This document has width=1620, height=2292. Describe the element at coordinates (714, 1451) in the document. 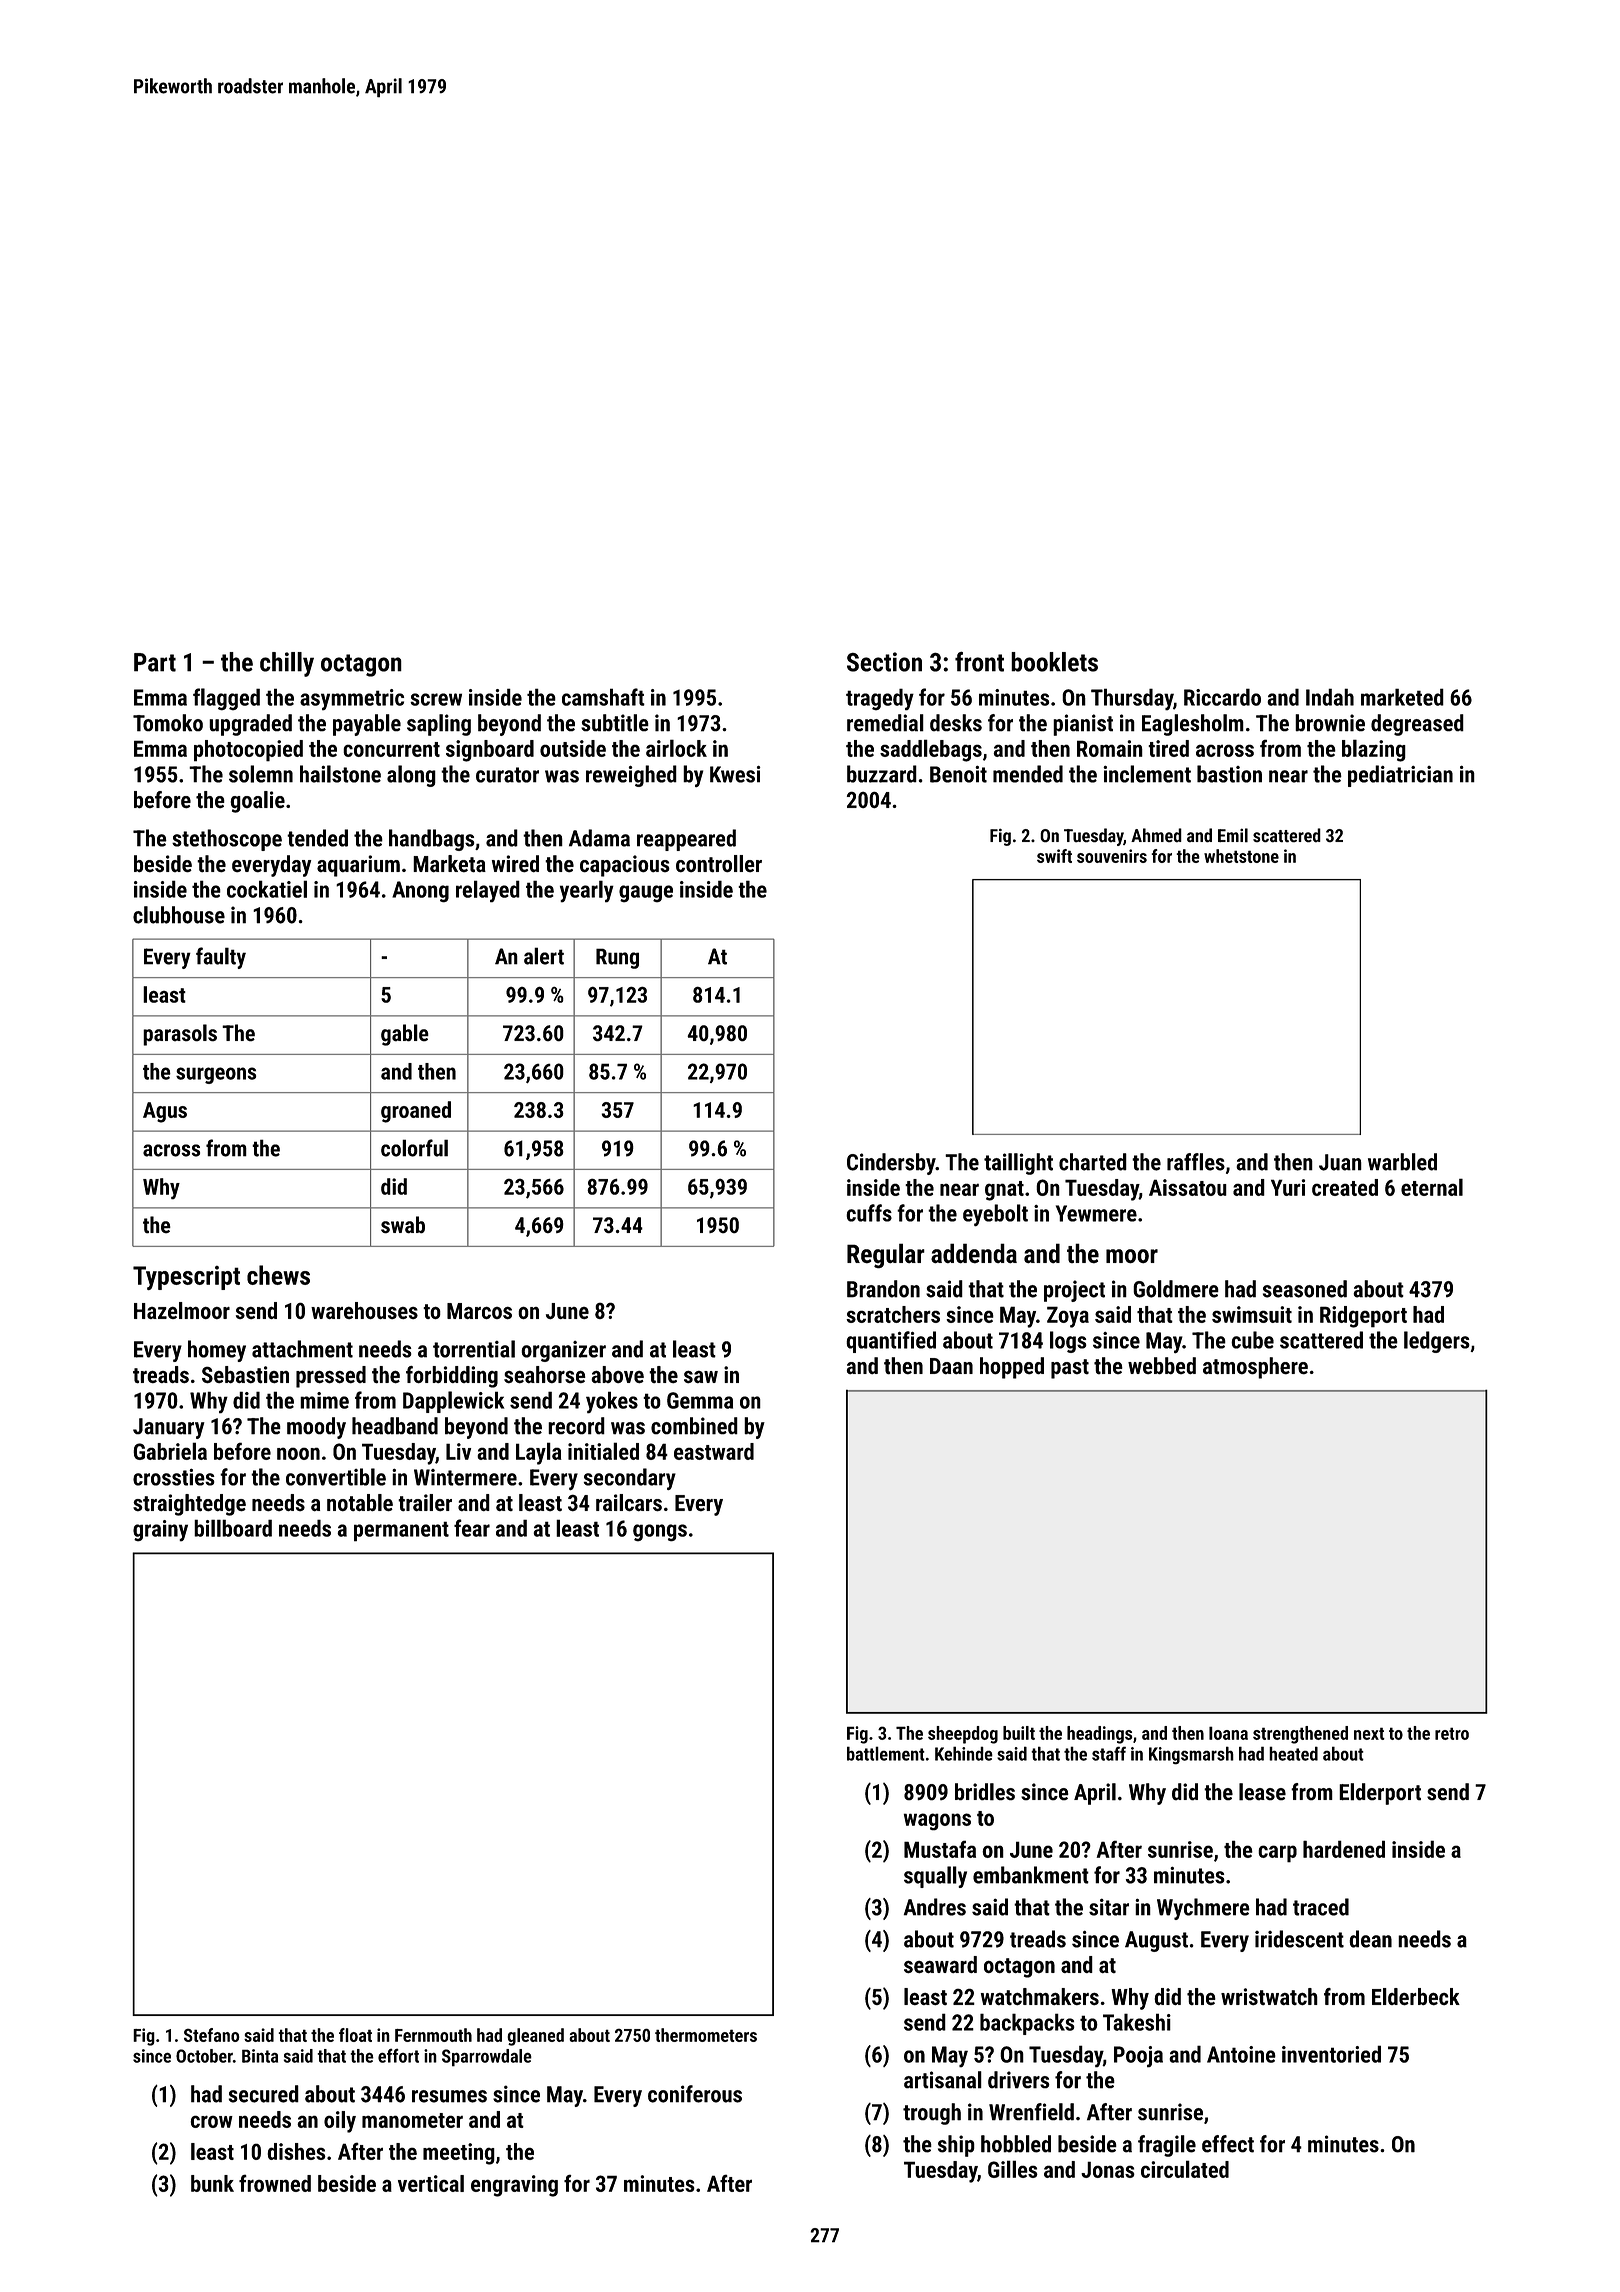

I see `eastward` at that location.
